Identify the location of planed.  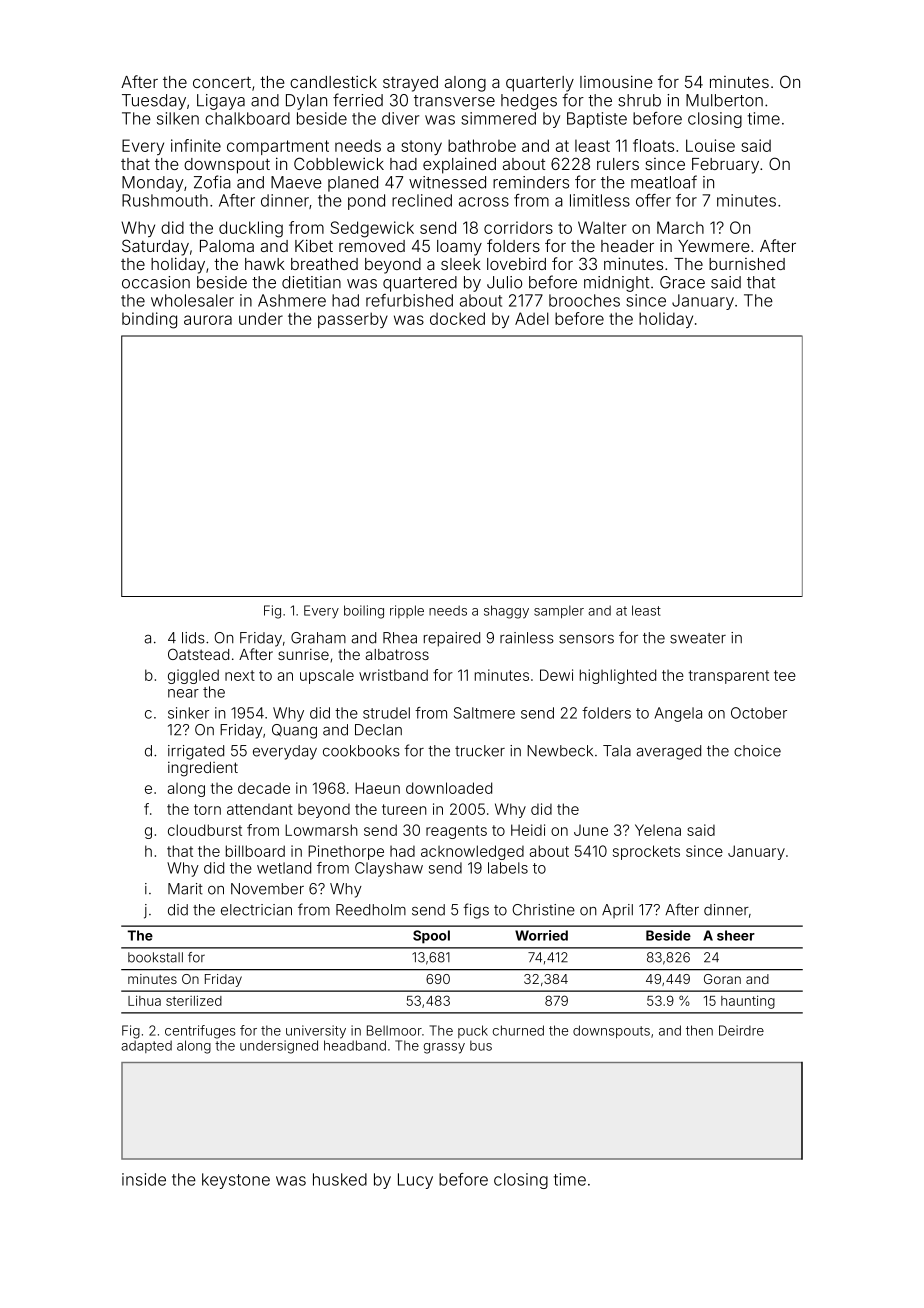
(353, 184).
